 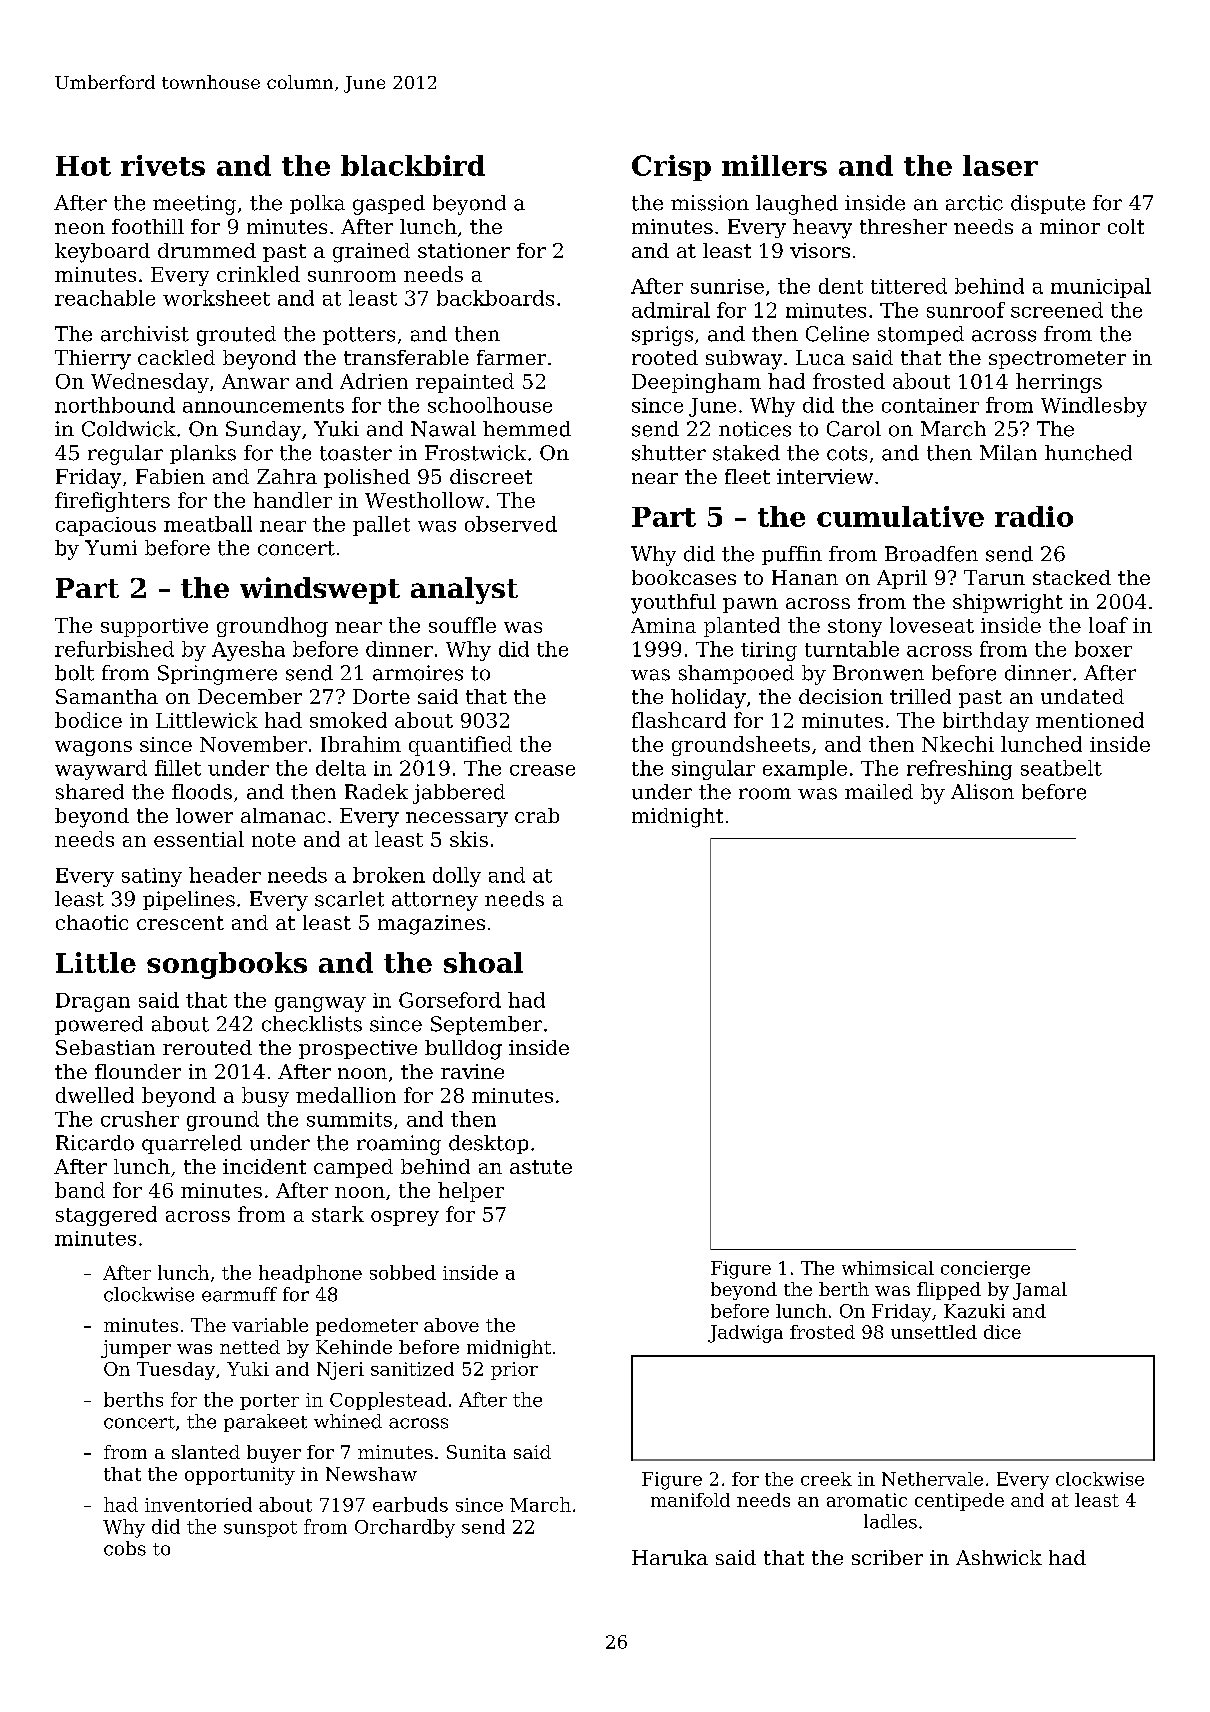 What do you see at coordinates (1126, 226) in the screenshot?
I see `colt` at bounding box center [1126, 226].
